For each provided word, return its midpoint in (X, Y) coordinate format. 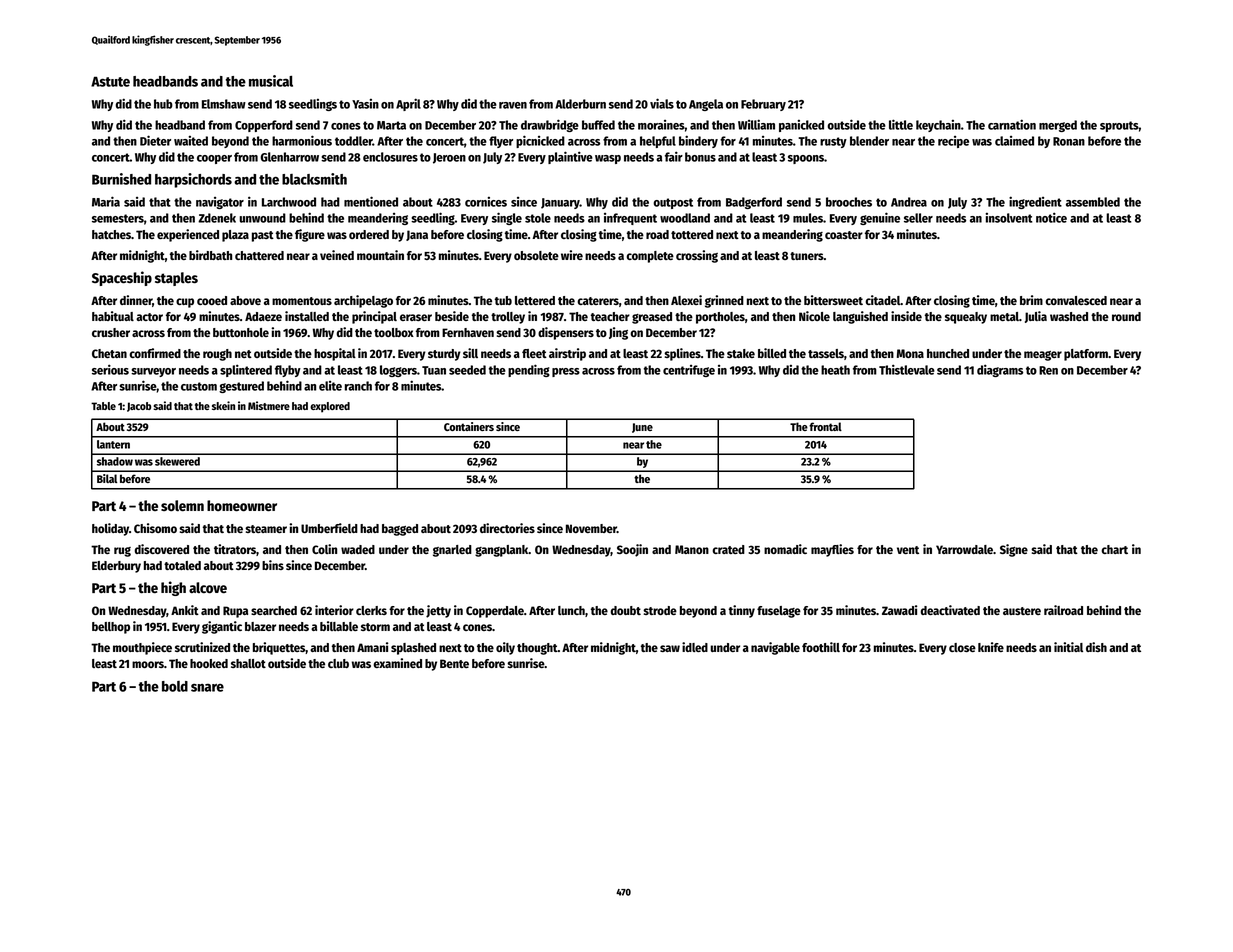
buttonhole (241, 332)
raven (513, 105)
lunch (571, 610)
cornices (486, 202)
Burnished (121, 179)
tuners (807, 256)
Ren (1048, 370)
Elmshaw (224, 104)
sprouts (1119, 126)
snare (207, 688)
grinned (724, 301)
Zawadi (899, 610)
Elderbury (116, 567)
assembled (1093, 202)
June (642, 428)
